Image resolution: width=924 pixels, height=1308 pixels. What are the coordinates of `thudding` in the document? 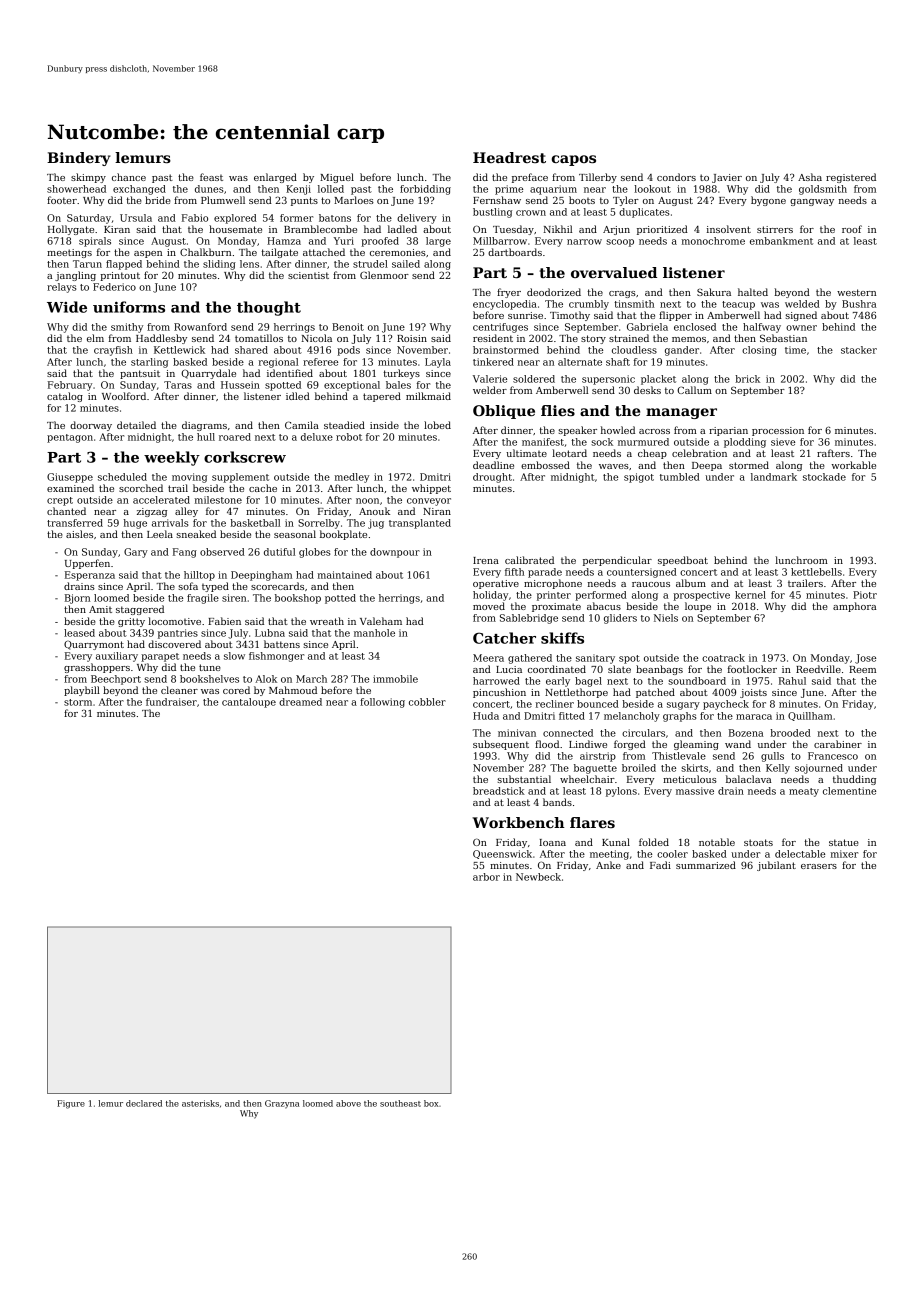 It's located at (854, 780).
